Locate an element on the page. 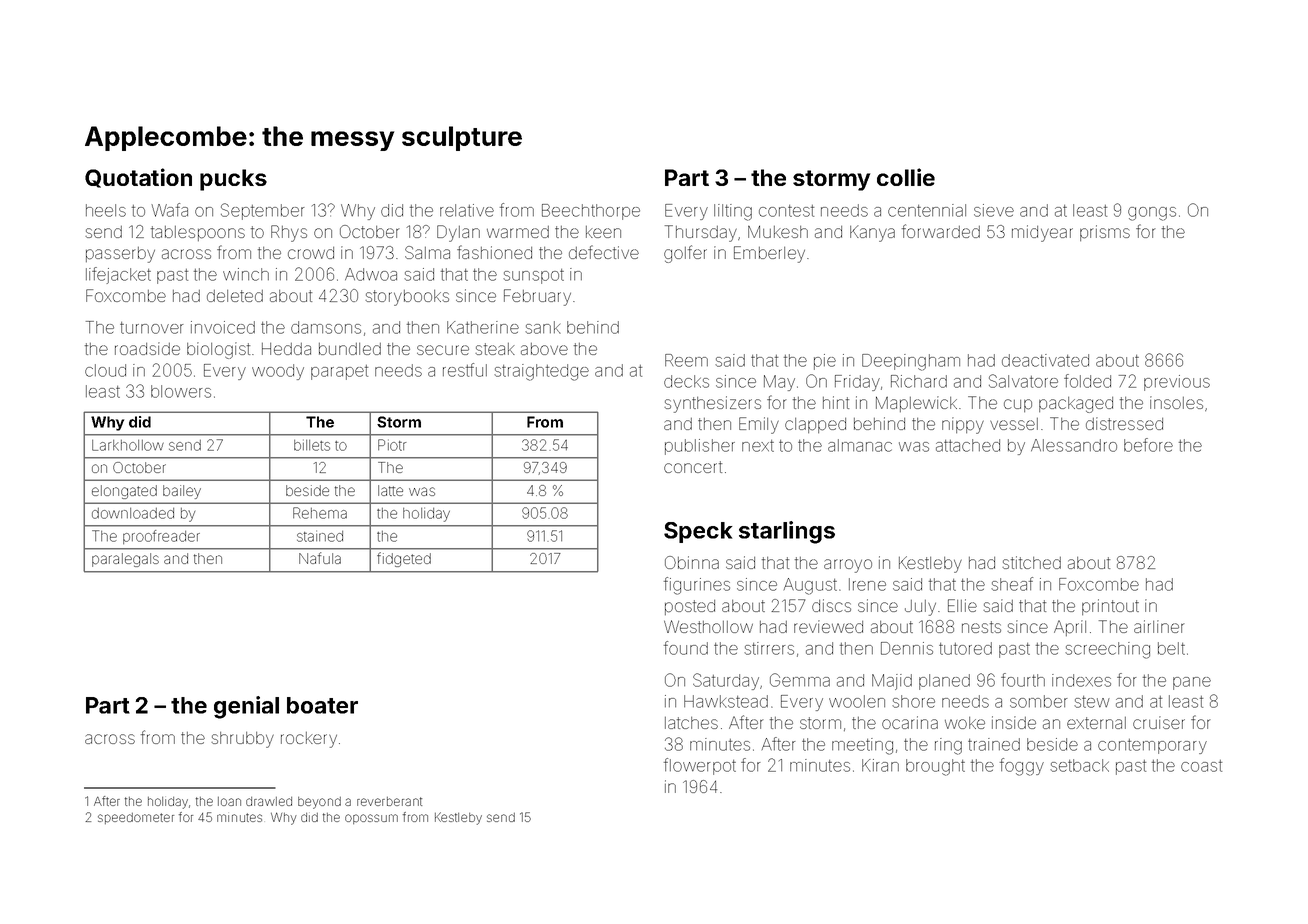 Image resolution: width=1308 pixels, height=924 pixels. heels is located at coordinates (106, 210).
